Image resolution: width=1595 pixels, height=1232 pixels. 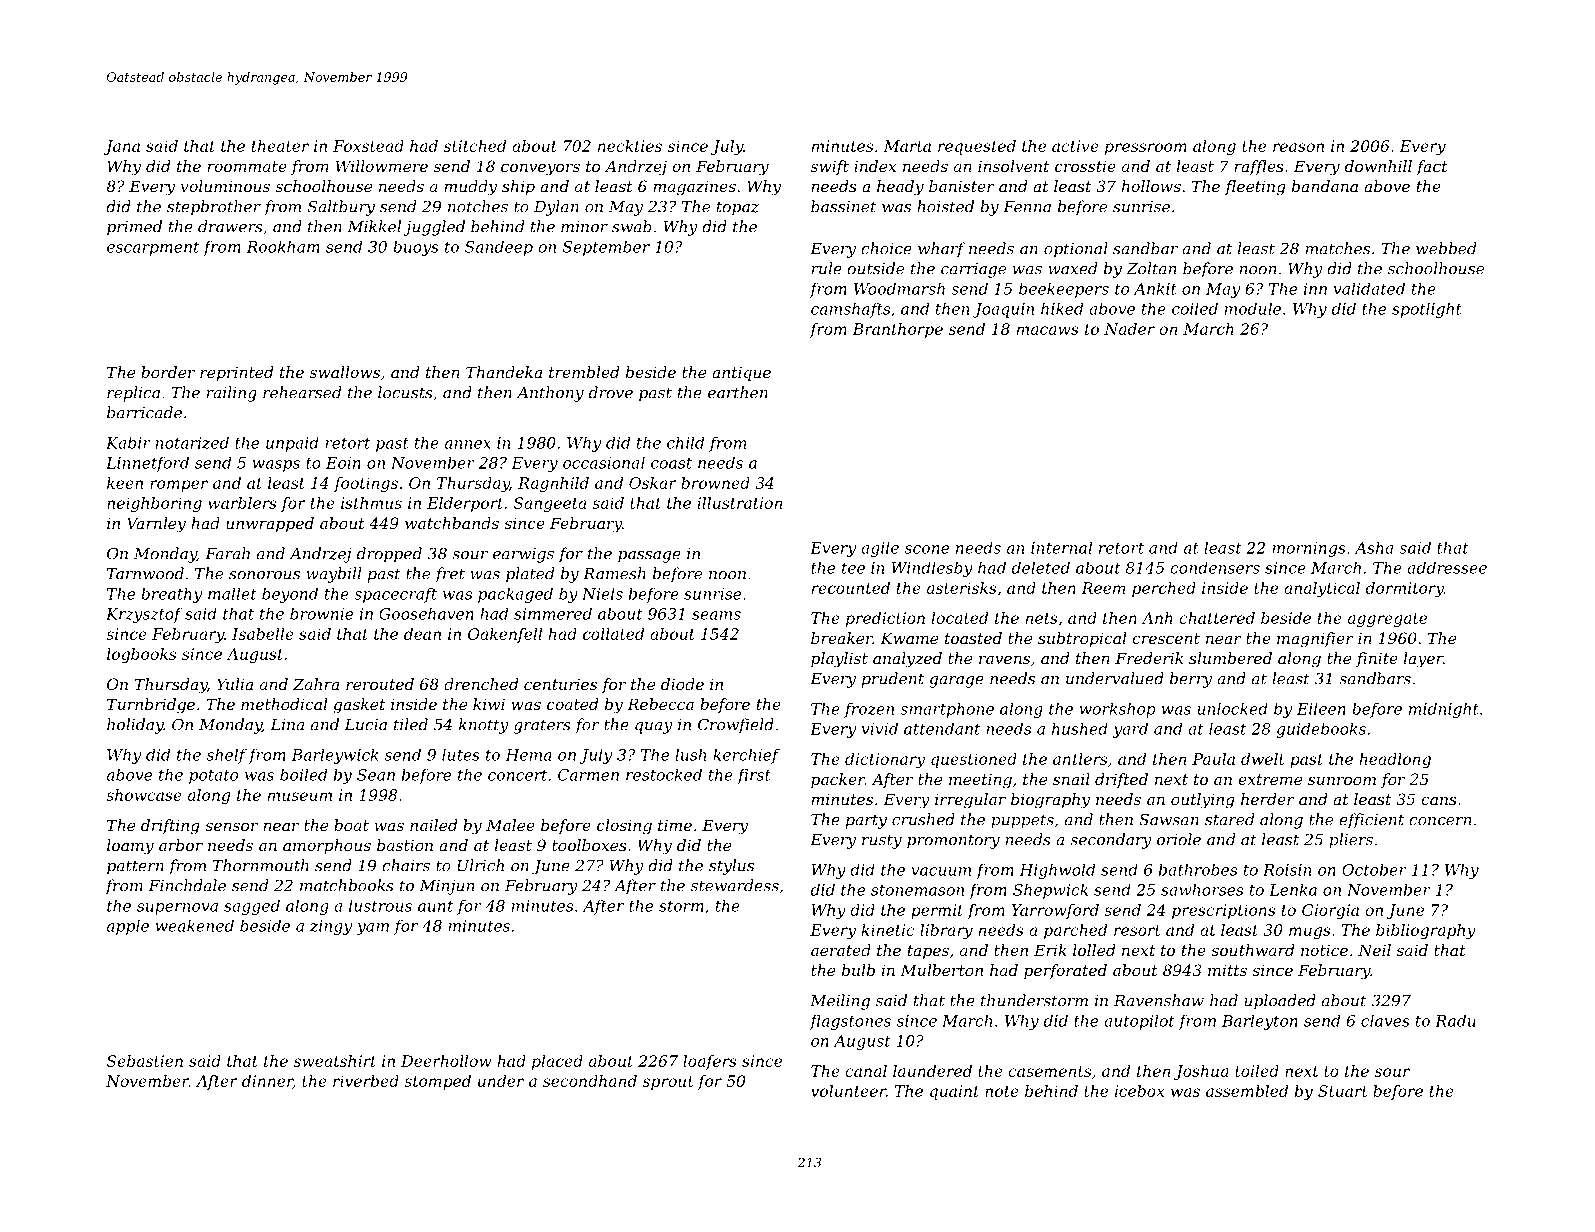 I want to click on scone, so click(x=927, y=549).
